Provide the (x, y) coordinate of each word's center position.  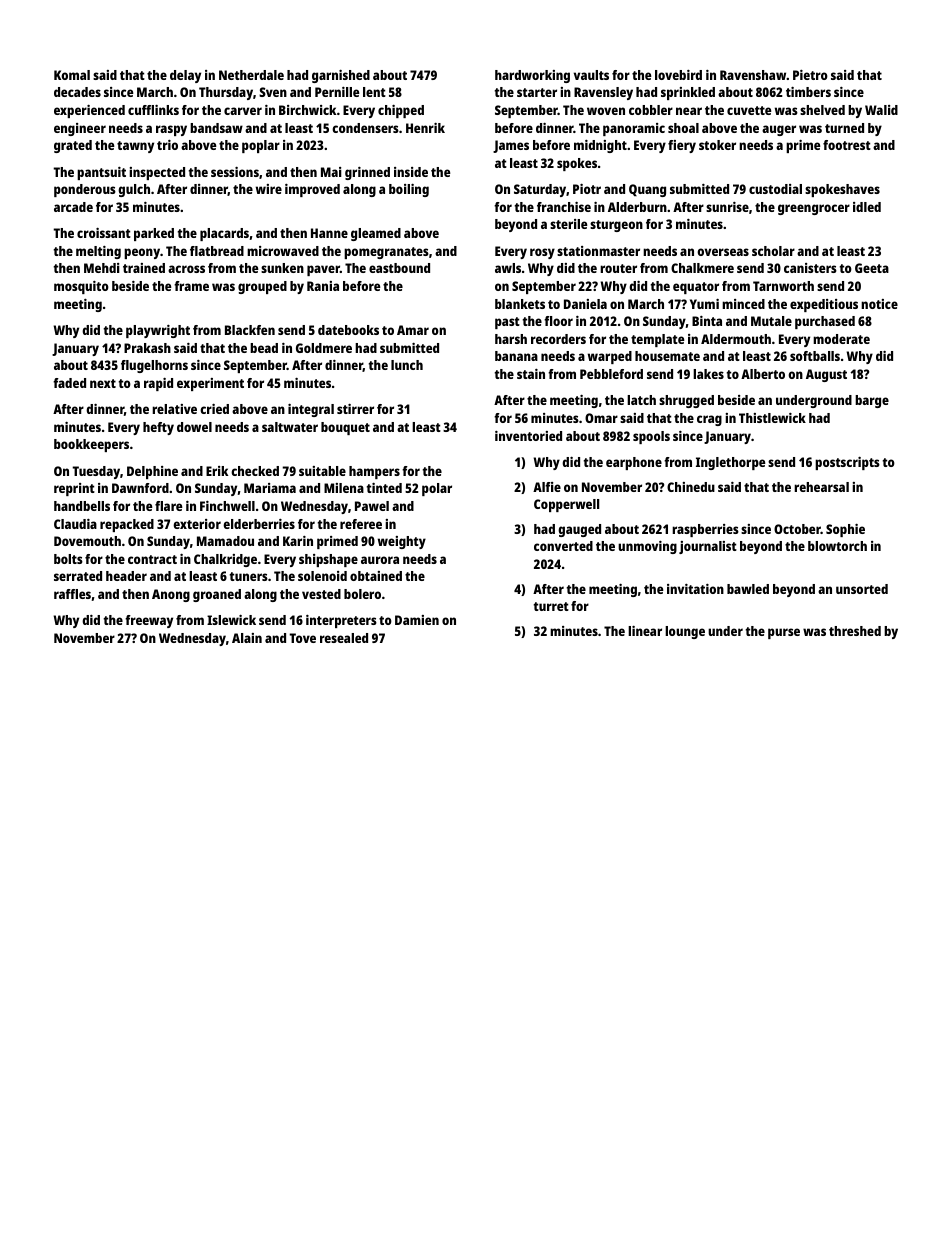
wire (269, 189)
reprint (74, 489)
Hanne (329, 233)
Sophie (845, 530)
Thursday (226, 93)
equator (696, 288)
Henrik (425, 128)
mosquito (81, 287)
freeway (149, 621)
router (618, 268)
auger (779, 130)
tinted (384, 488)
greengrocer (814, 209)
